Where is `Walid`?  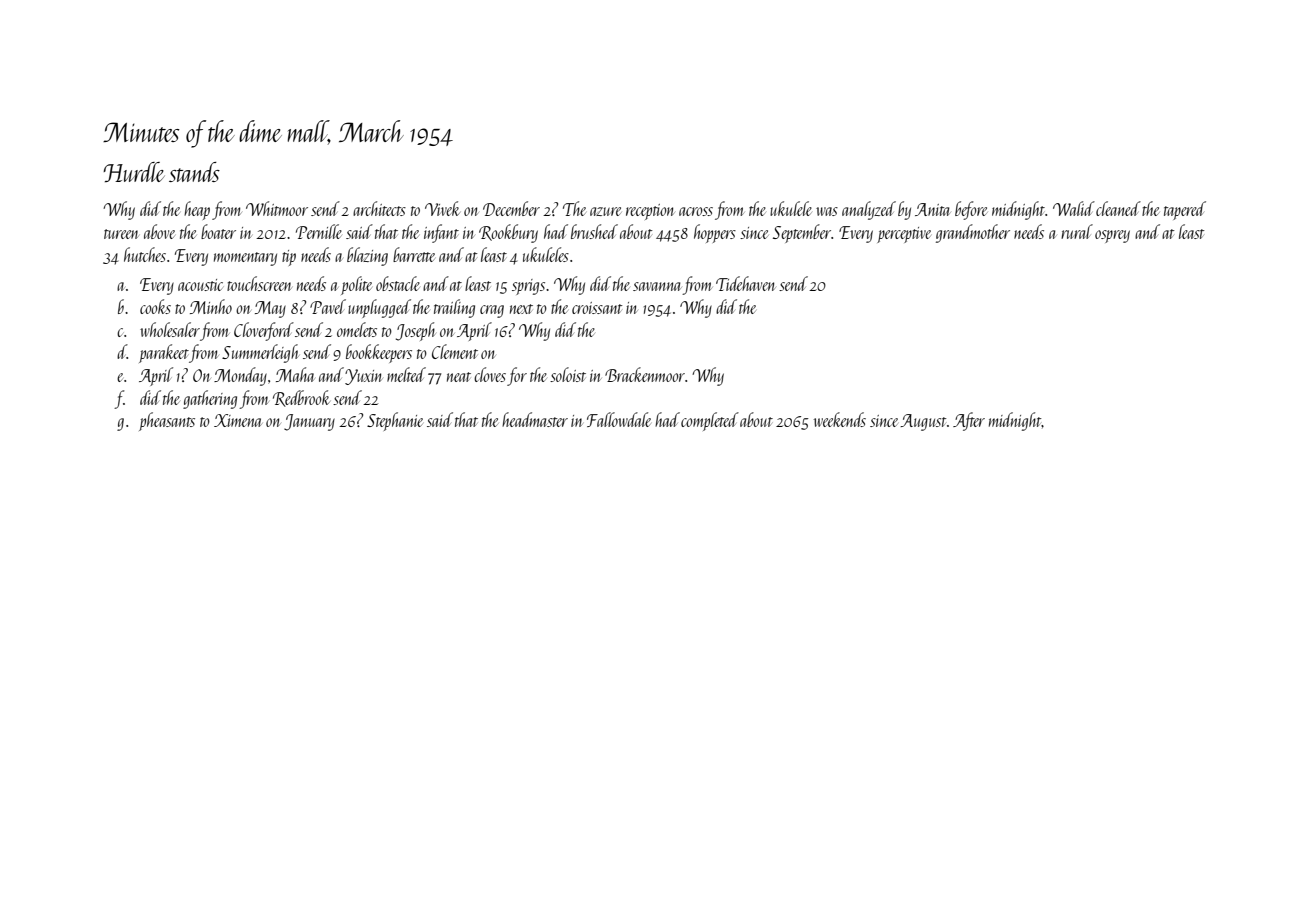 Walid is located at coordinates (1074, 208).
